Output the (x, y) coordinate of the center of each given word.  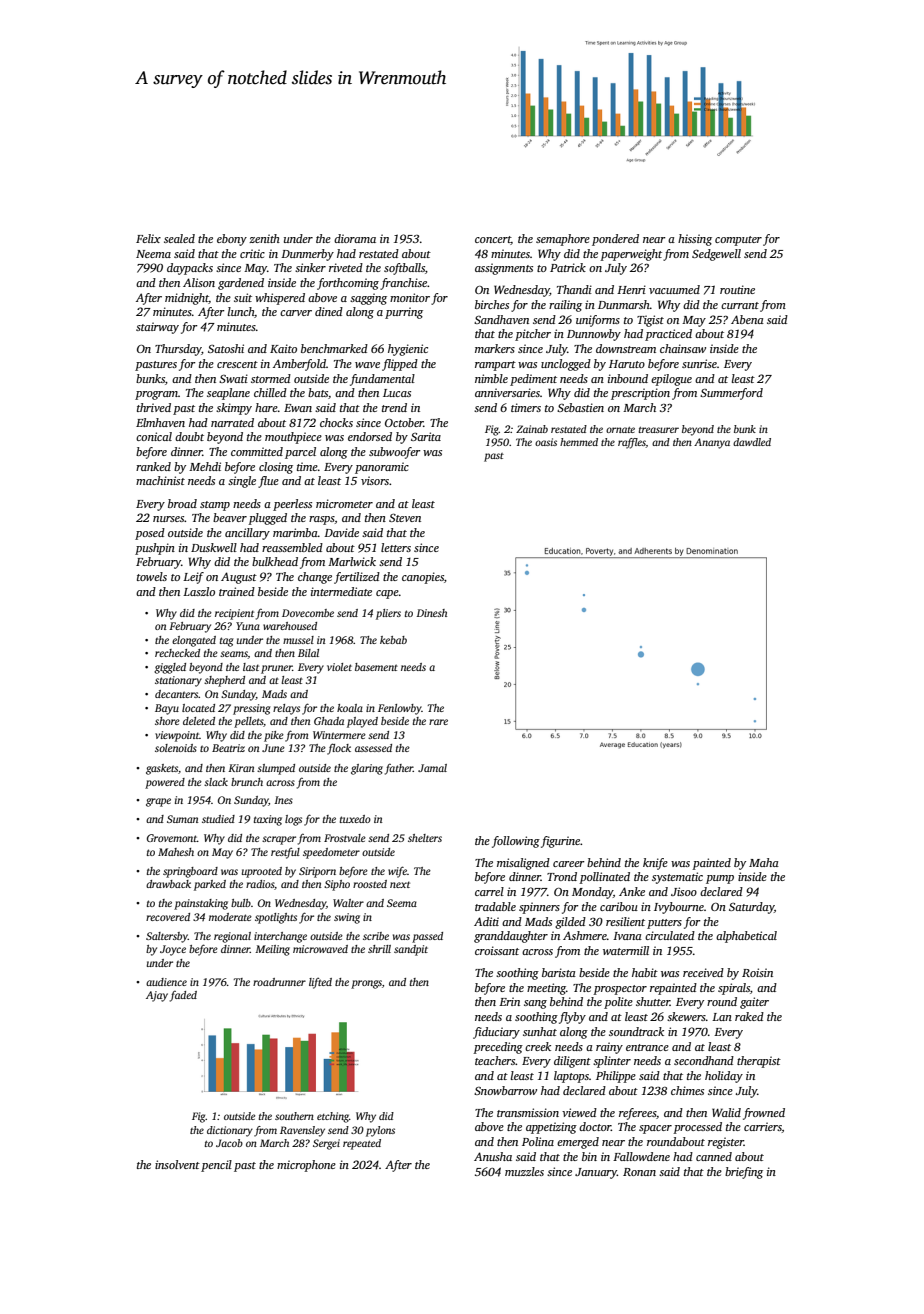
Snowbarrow (505, 1090)
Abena (747, 319)
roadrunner (279, 982)
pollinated (604, 878)
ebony (232, 240)
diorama (355, 238)
